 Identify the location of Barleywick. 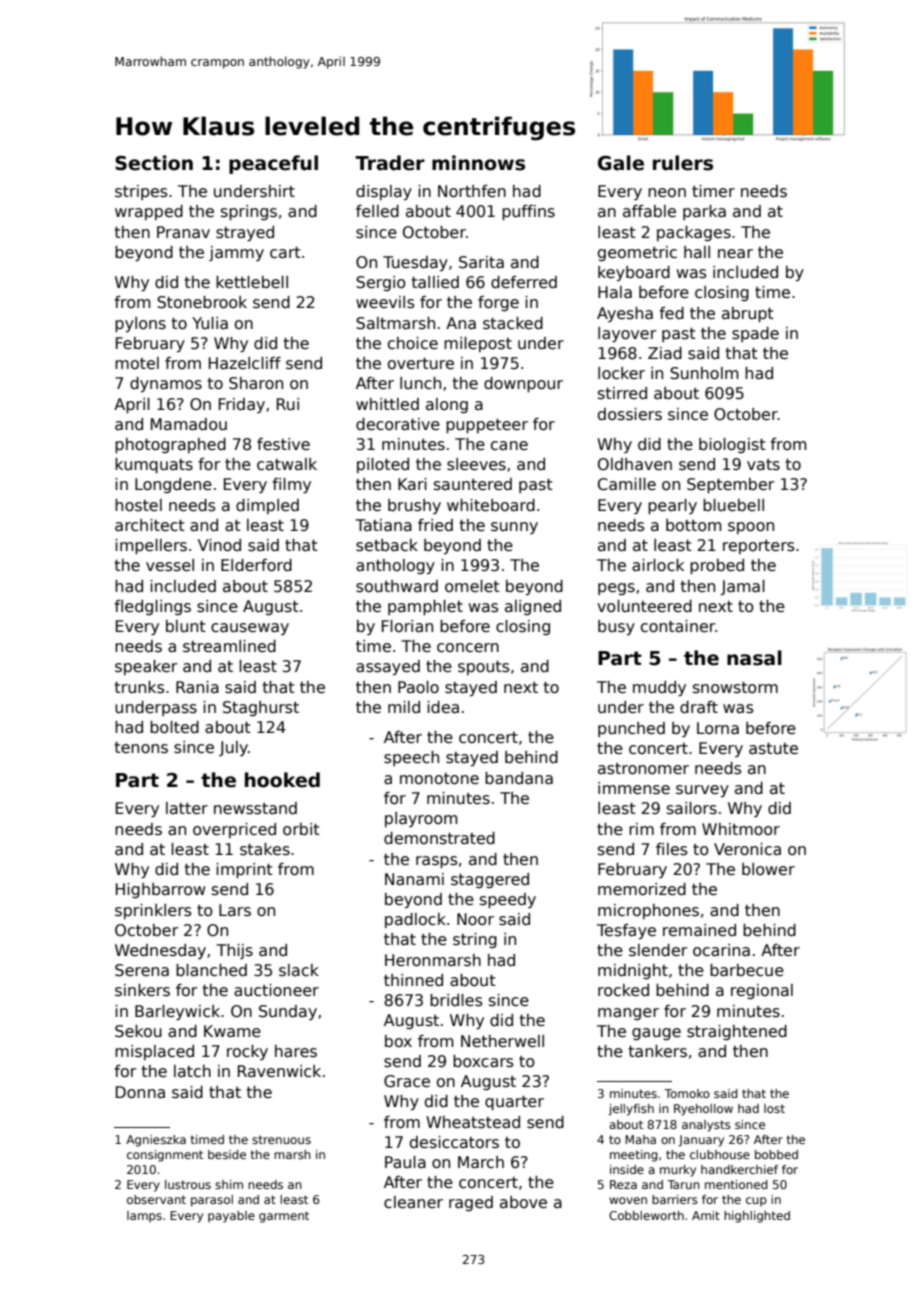
(177, 1013).
